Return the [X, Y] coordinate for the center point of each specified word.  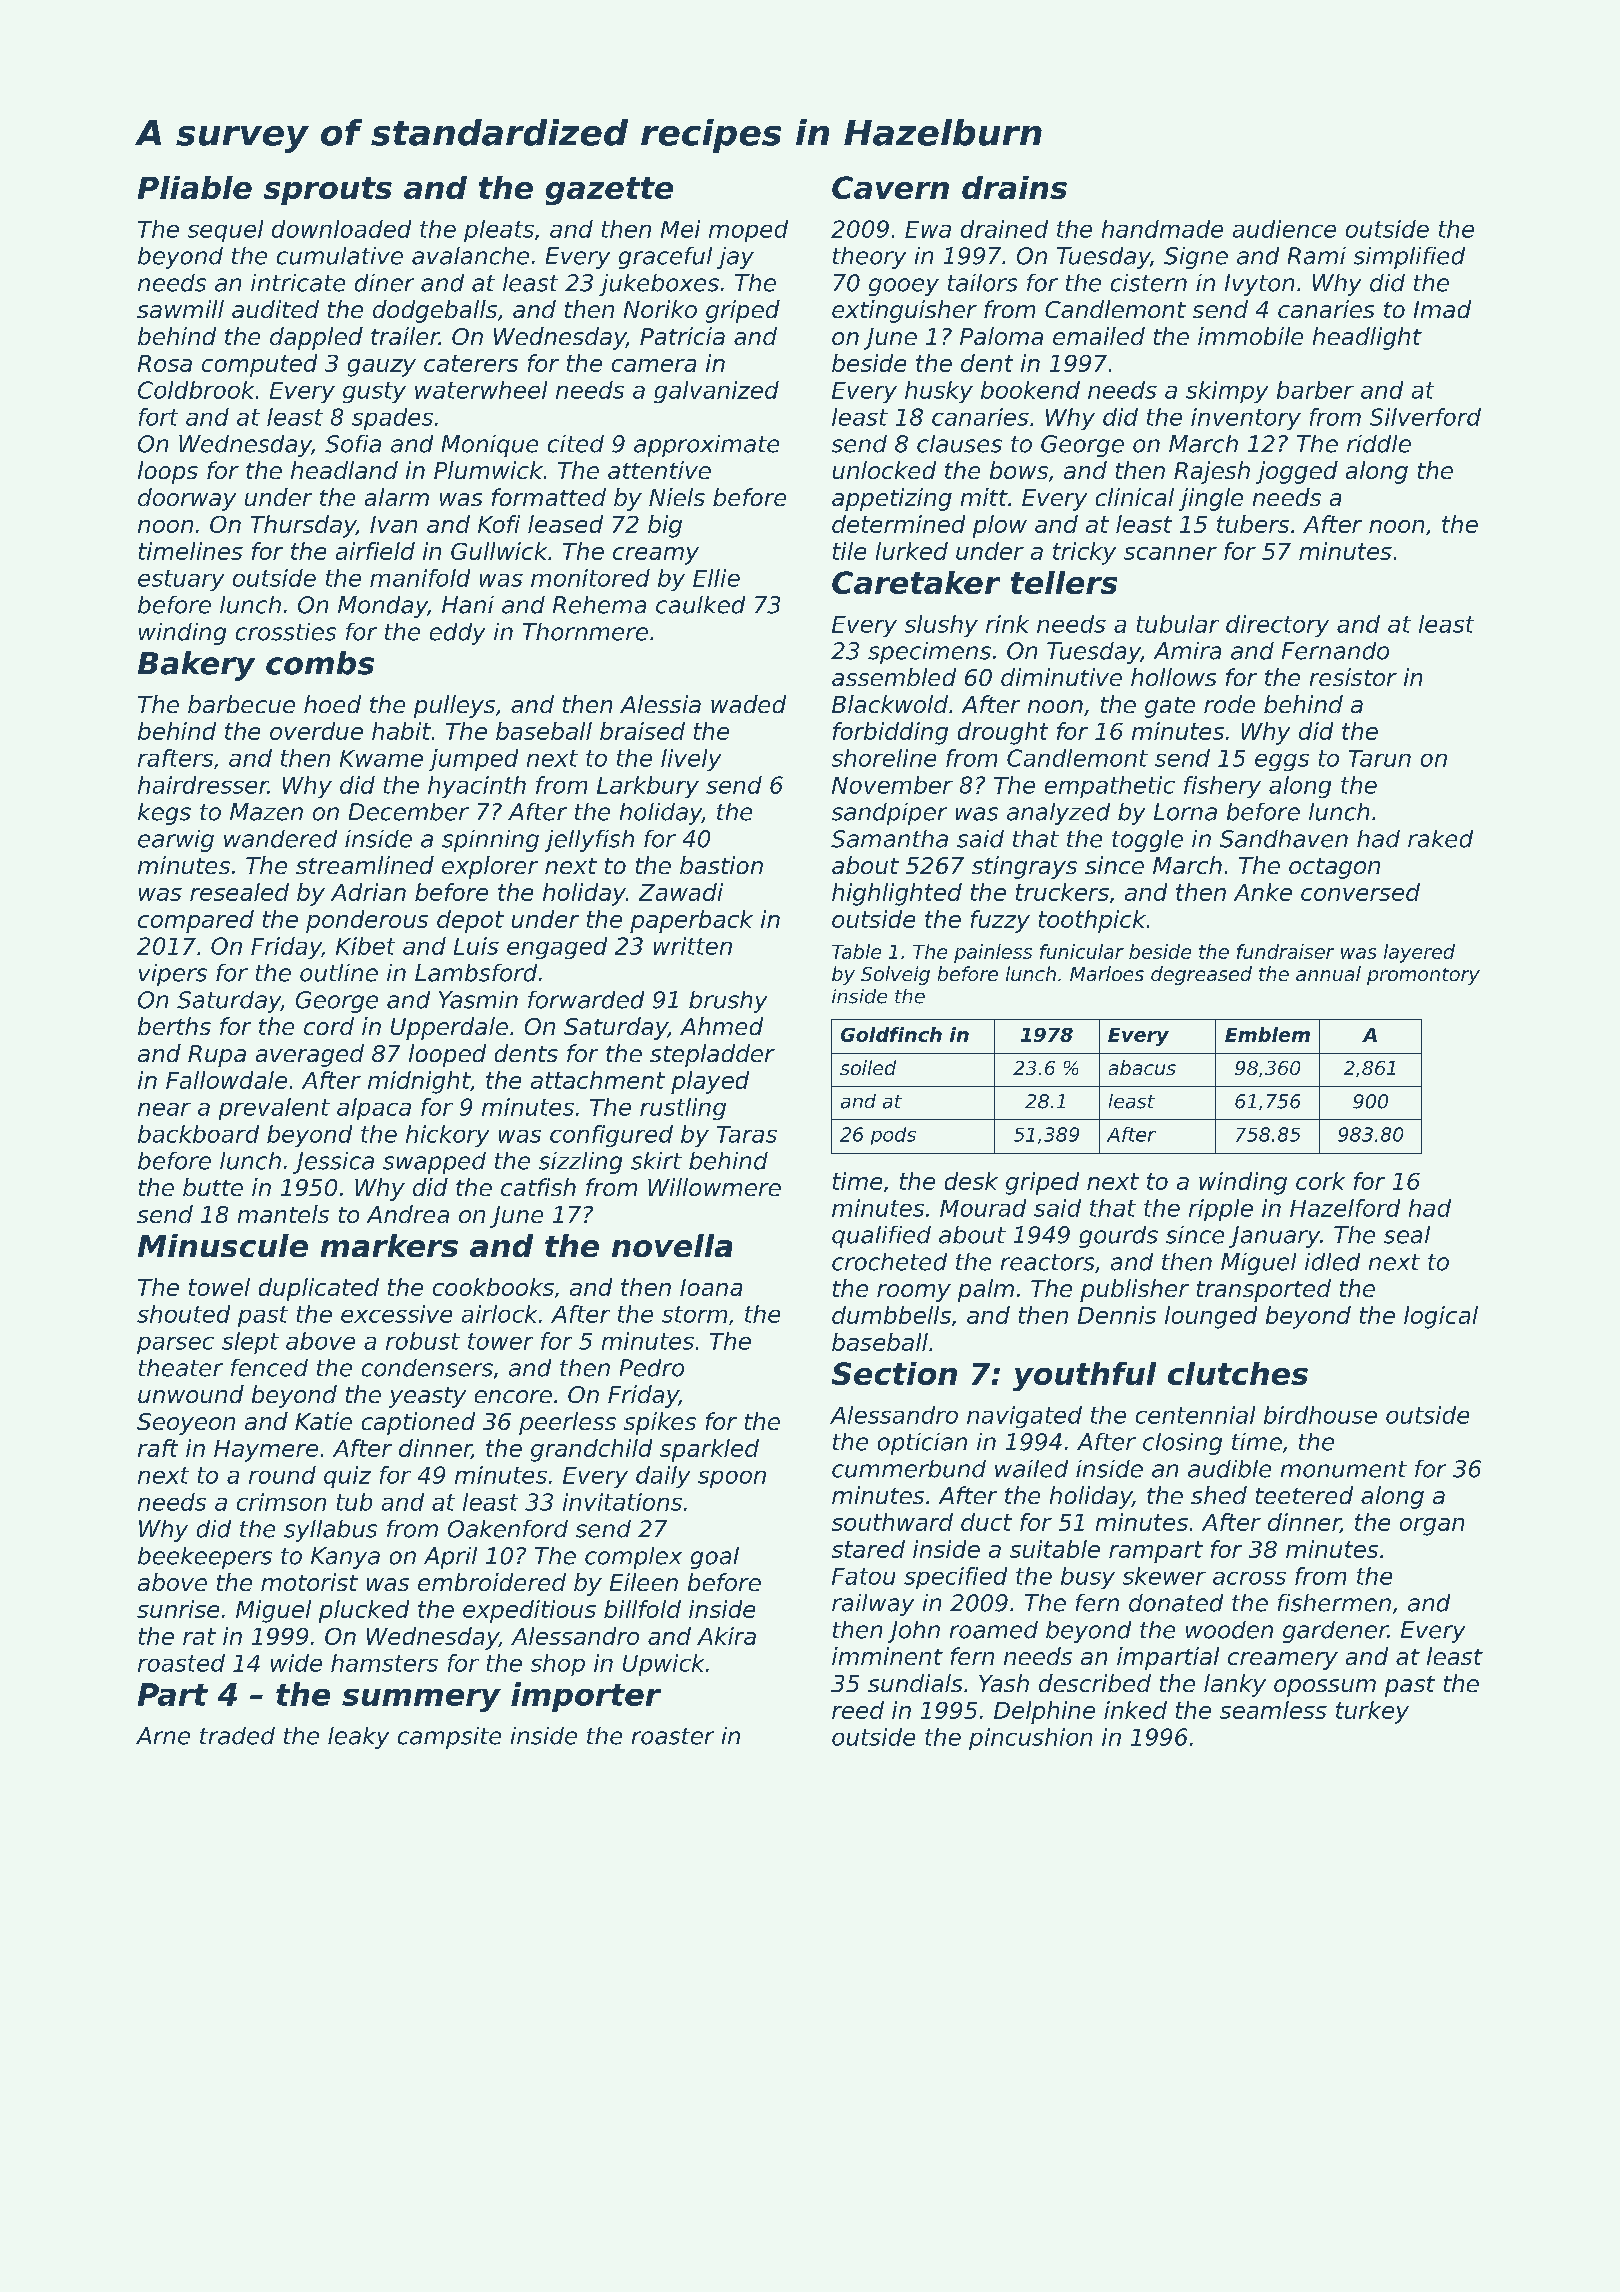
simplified [1409, 258]
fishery [1222, 787]
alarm [397, 497]
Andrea [408, 1214]
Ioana [711, 1287]
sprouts [328, 191]
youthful [1084, 1376]
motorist [309, 1582]
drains [1014, 187]
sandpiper [889, 814]
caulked [700, 605]
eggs [1282, 762]
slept [250, 1343]
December [409, 812]
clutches [1238, 1373]
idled [1332, 1262]
